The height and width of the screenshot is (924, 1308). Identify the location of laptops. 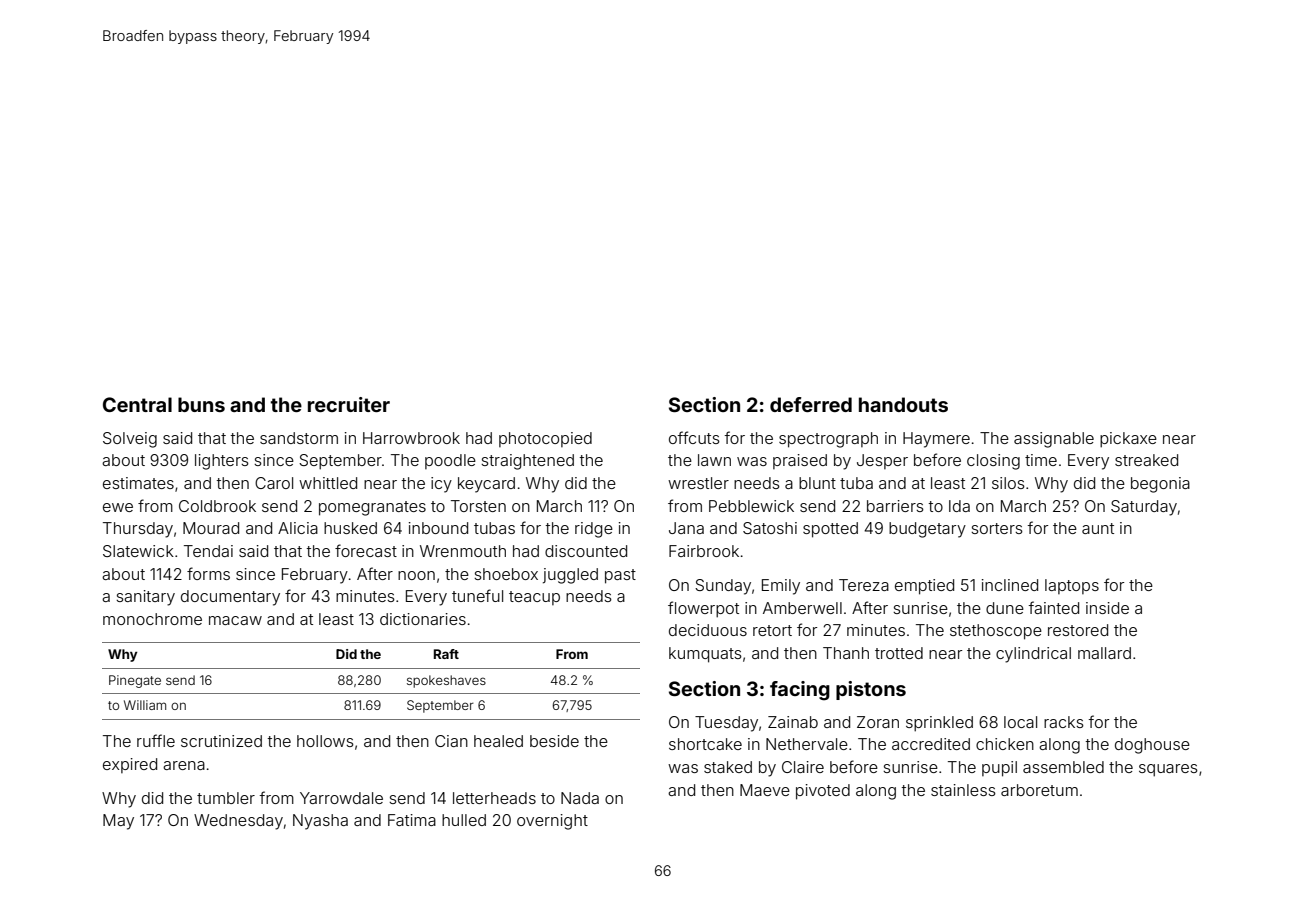
(1072, 586).
